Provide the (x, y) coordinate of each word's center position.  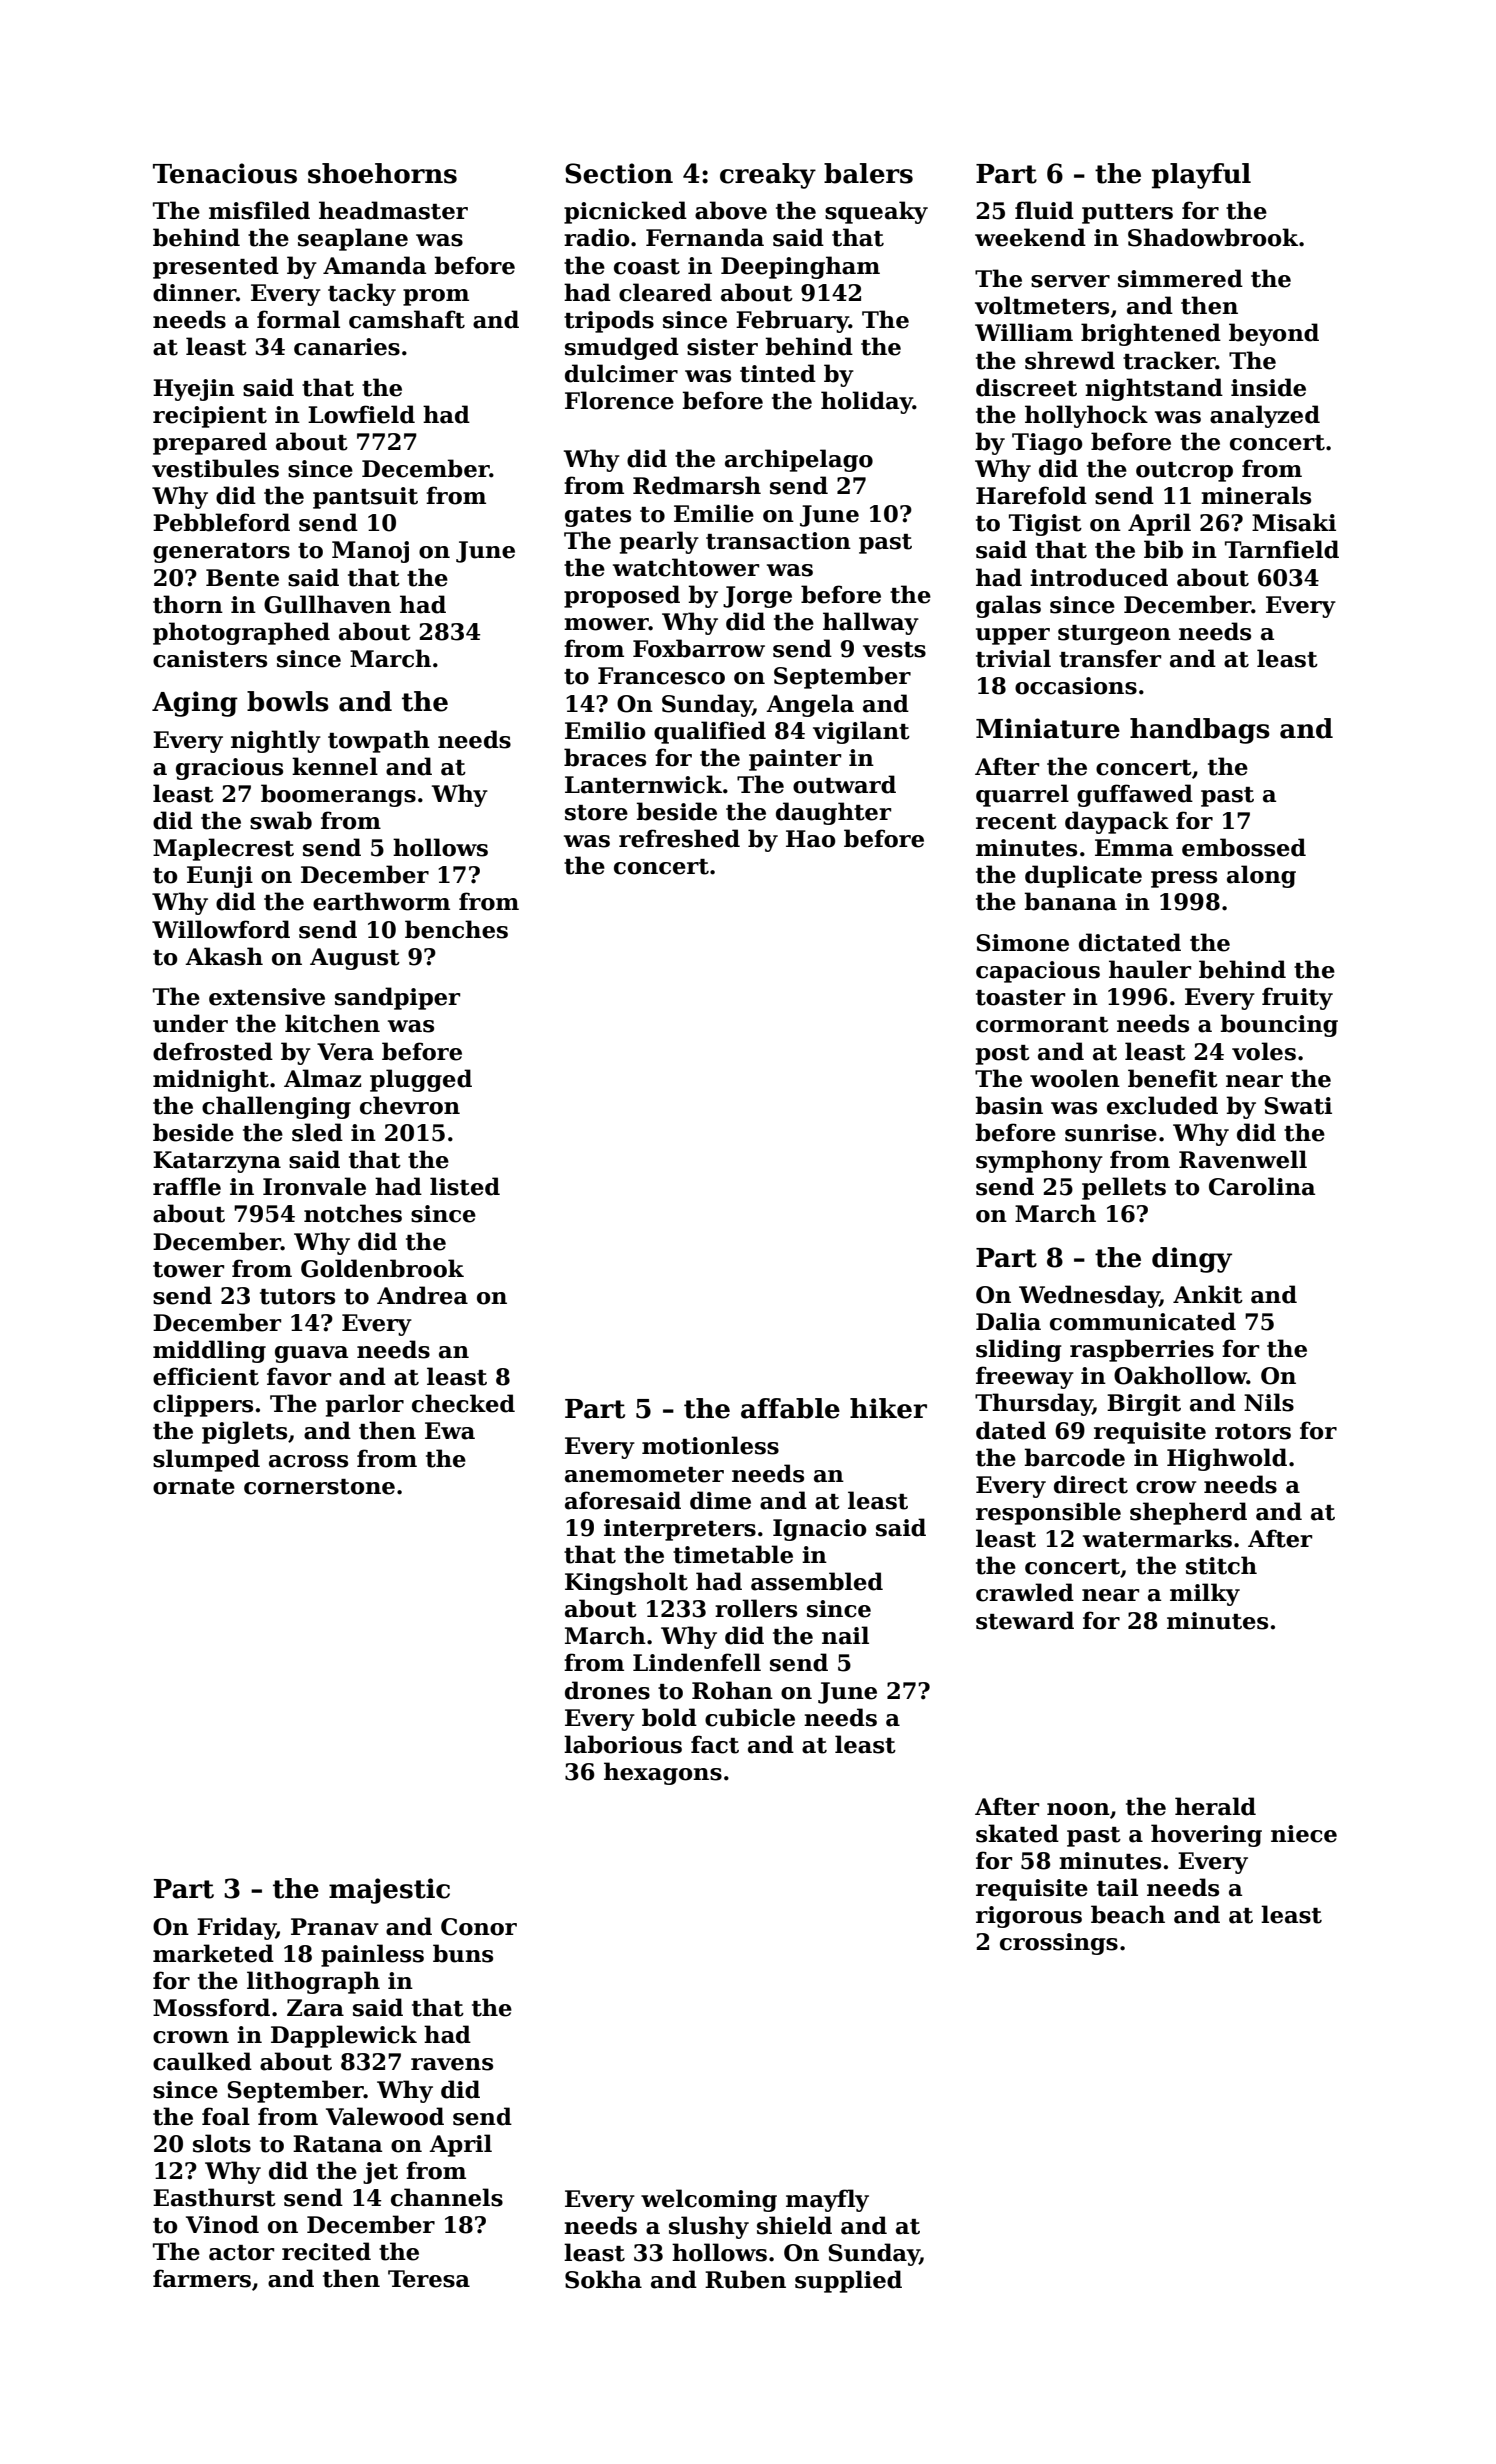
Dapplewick (344, 2036)
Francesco (661, 676)
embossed (1244, 847)
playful (1201, 176)
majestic (389, 1891)
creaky (768, 176)
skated (1017, 1833)
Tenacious (225, 173)
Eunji (220, 877)
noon (1078, 1809)
